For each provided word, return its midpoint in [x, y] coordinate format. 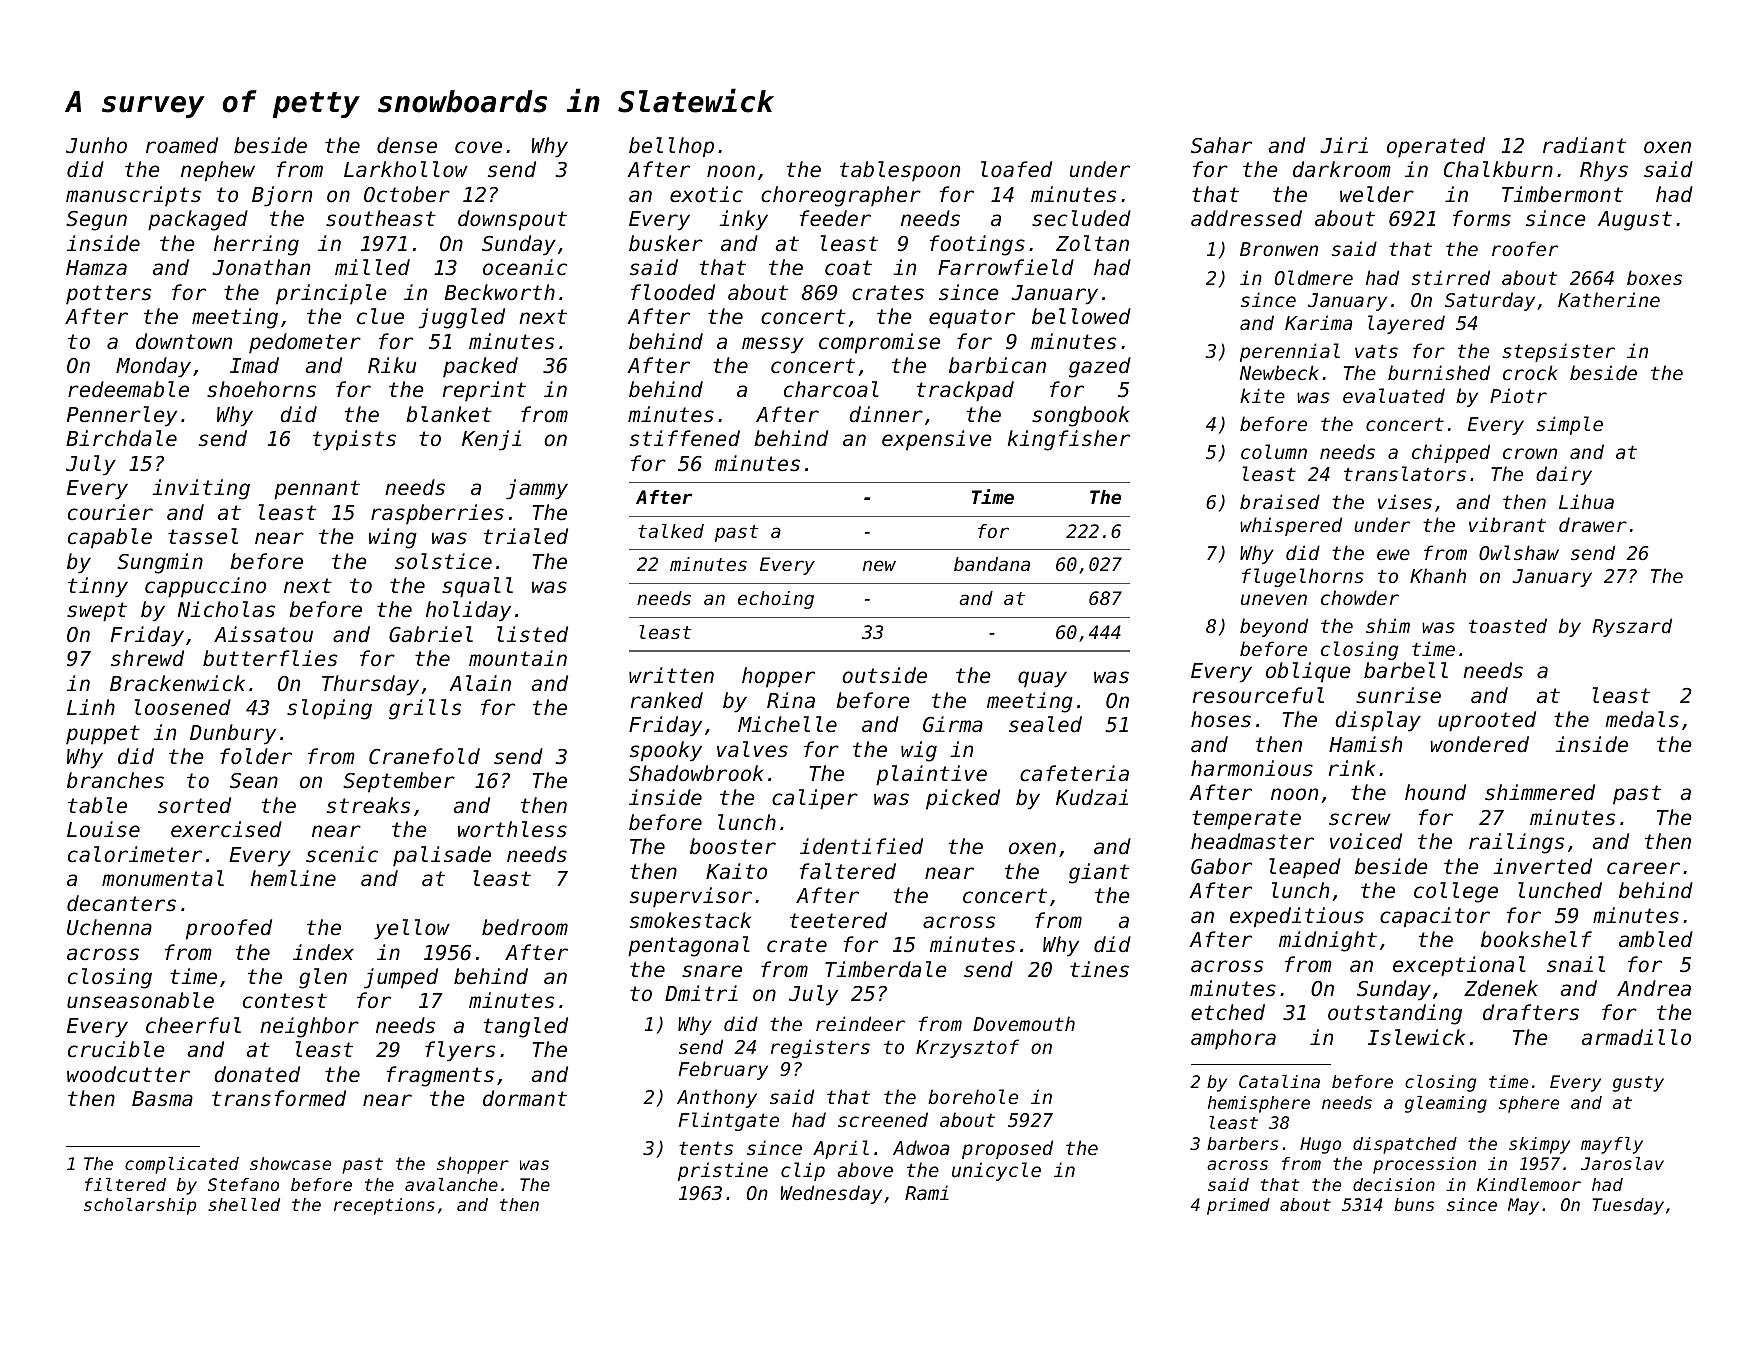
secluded [1081, 218]
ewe [1393, 554]
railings [1516, 843]
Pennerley [122, 416]
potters [108, 295]
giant [1099, 873]
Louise [103, 829]
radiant [1584, 145]
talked [671, 531]
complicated [182, 1165]
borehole [973, 1096]
